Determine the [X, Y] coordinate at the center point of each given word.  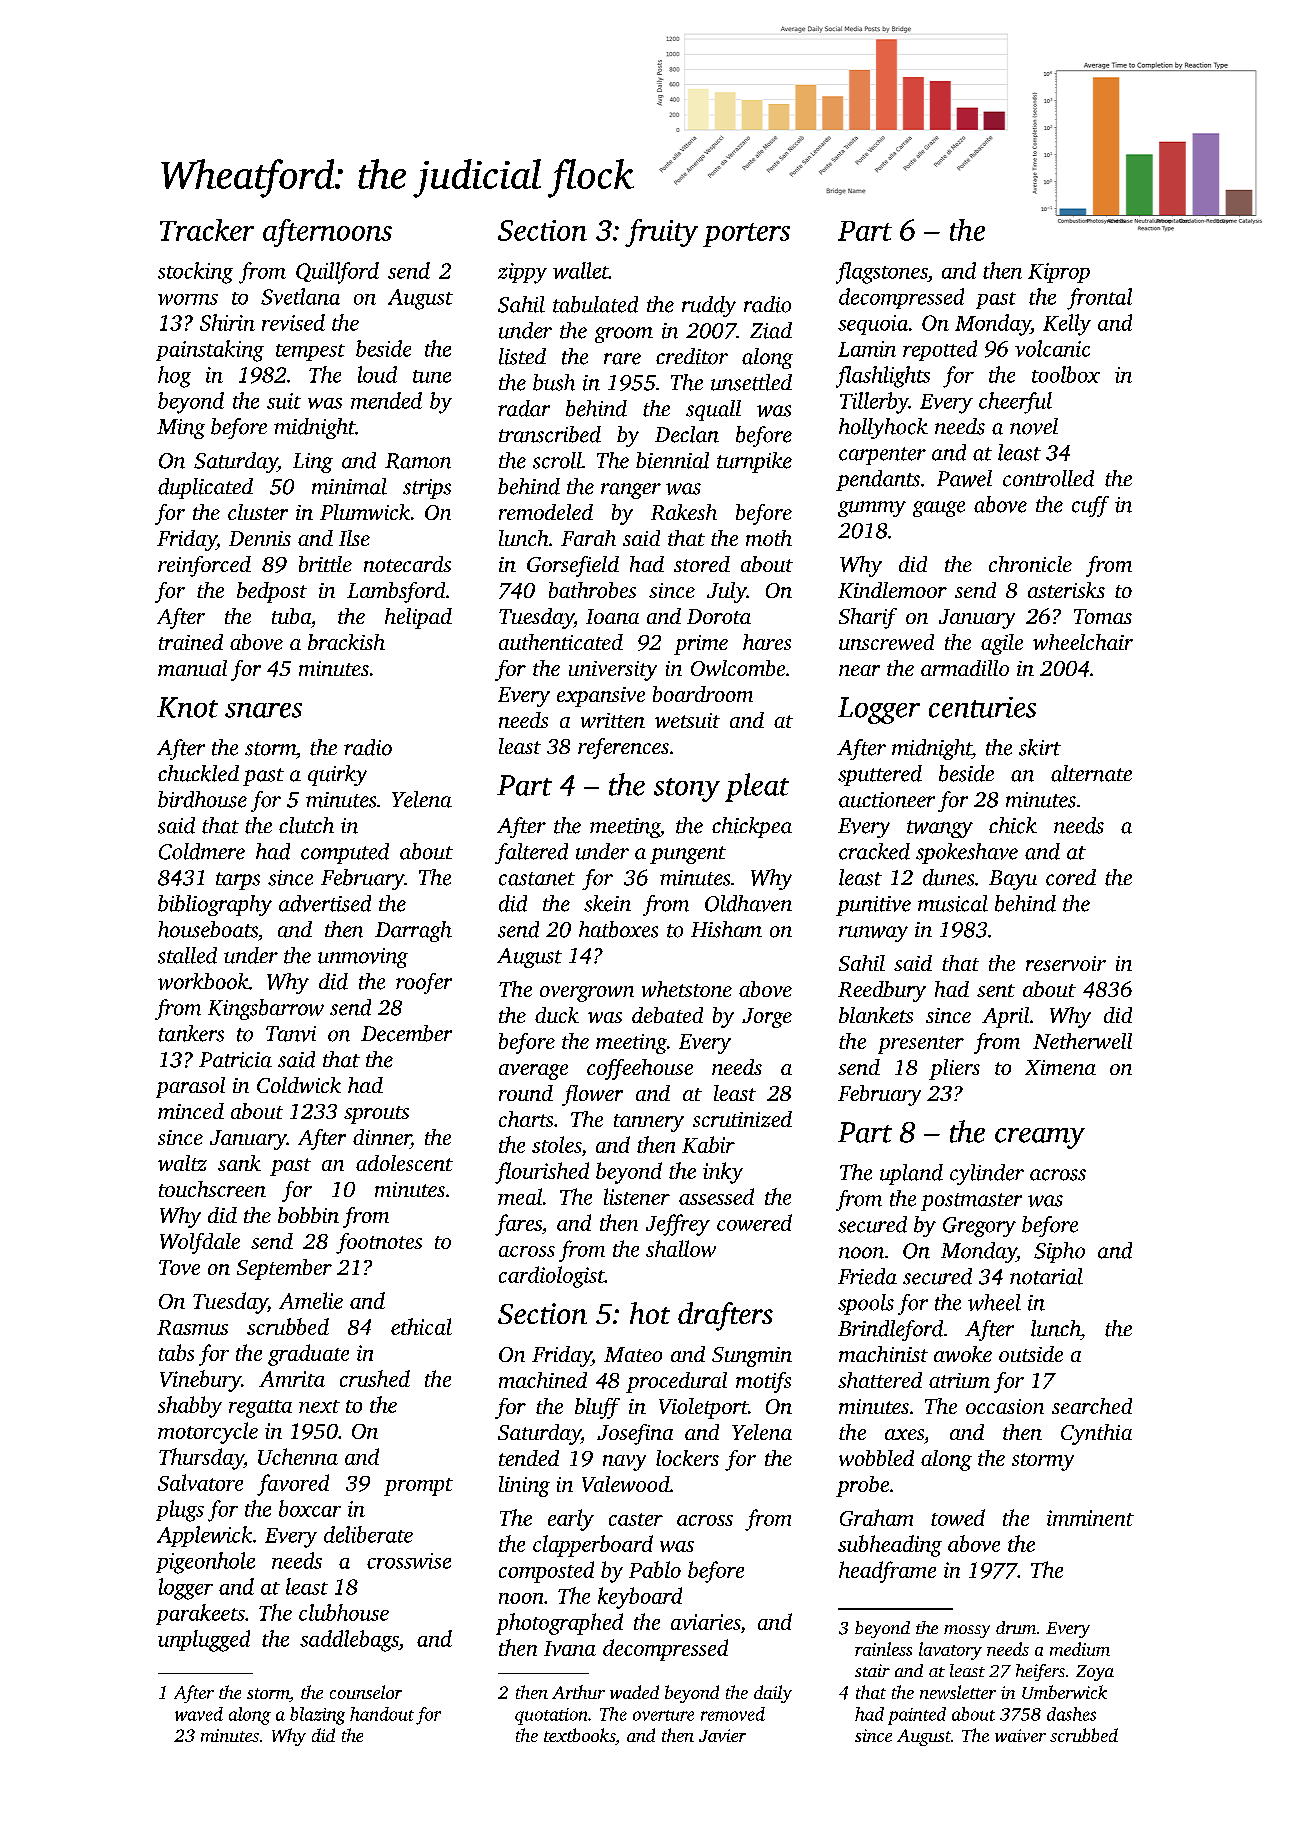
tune [432, 376]
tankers [191, 1033]
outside [1031, 1354]
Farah [588, 538]
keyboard [640, 1598]
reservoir [1066, 963]
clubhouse [344, 1612]
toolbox [1066, 374]
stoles [556, 1144]
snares [263, 710]
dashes [1071, 1714]
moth [769, 538]
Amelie [311, 1300]
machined [543, 1380]
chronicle [1030, 564]
